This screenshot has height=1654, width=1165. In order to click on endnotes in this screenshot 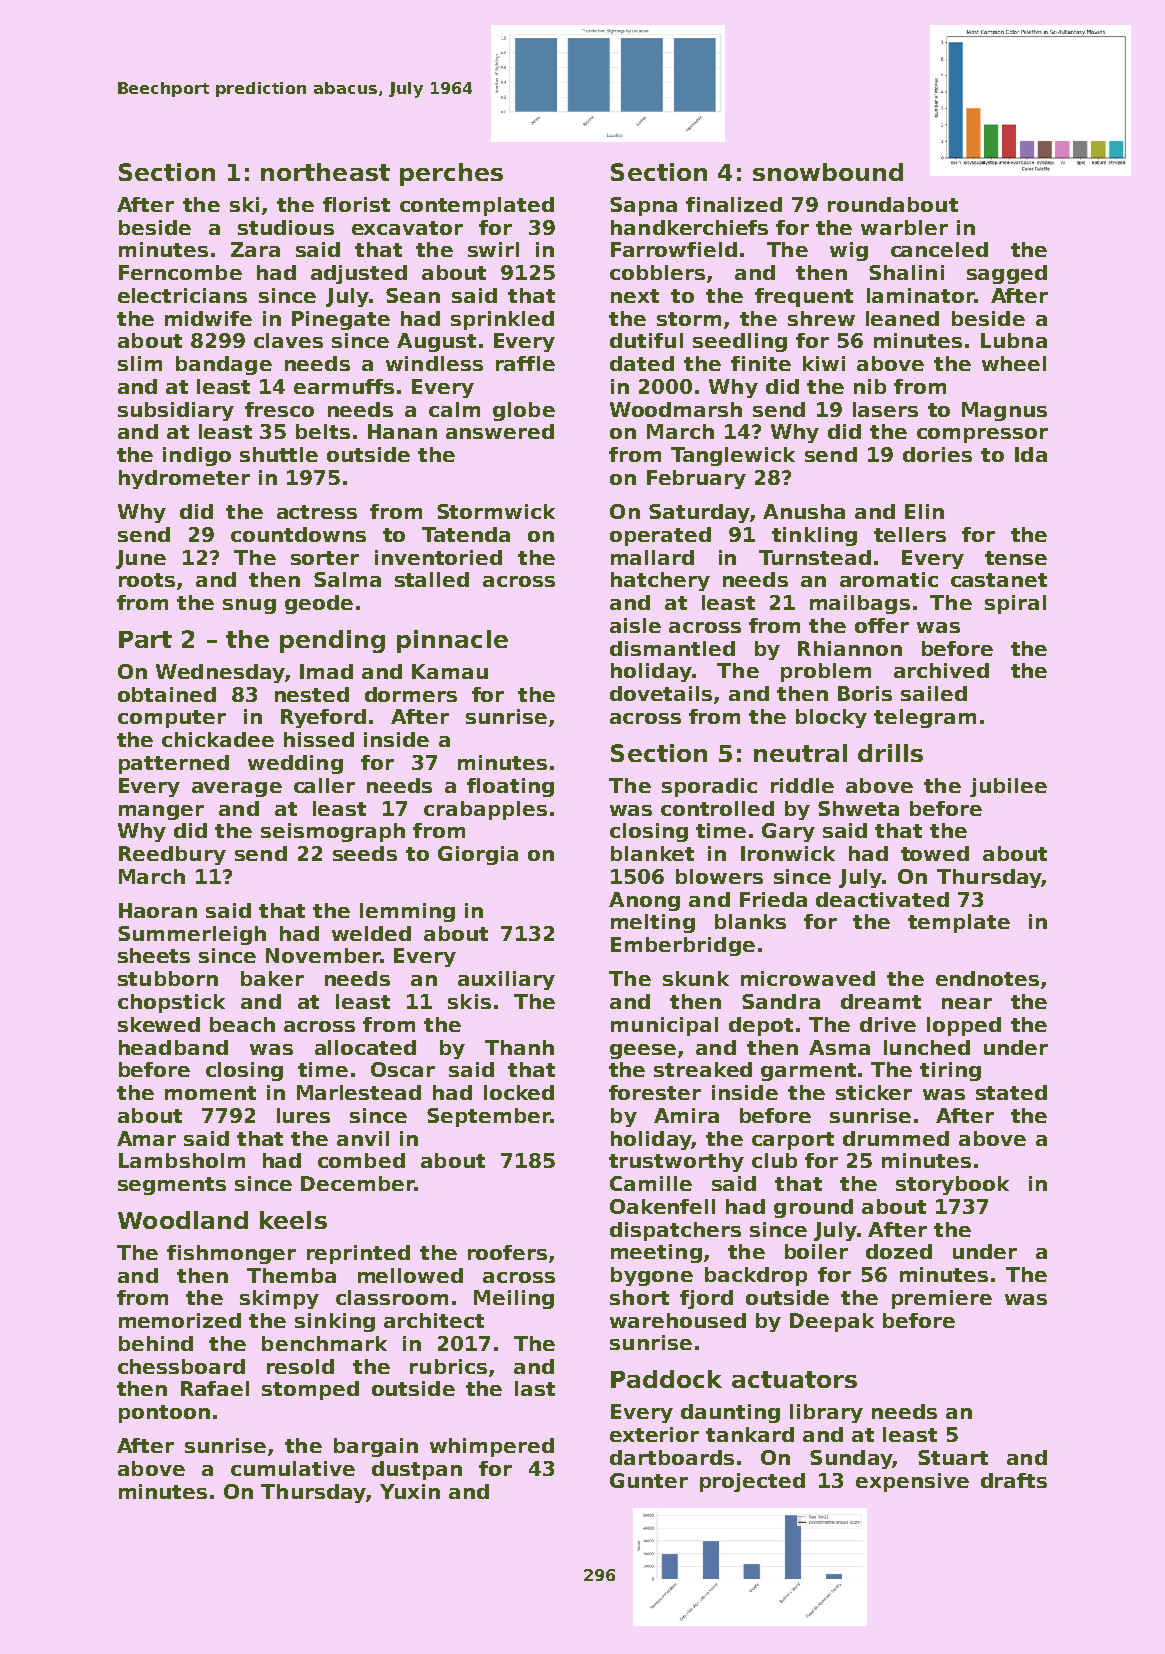, I will do `click(987, 978)`.
